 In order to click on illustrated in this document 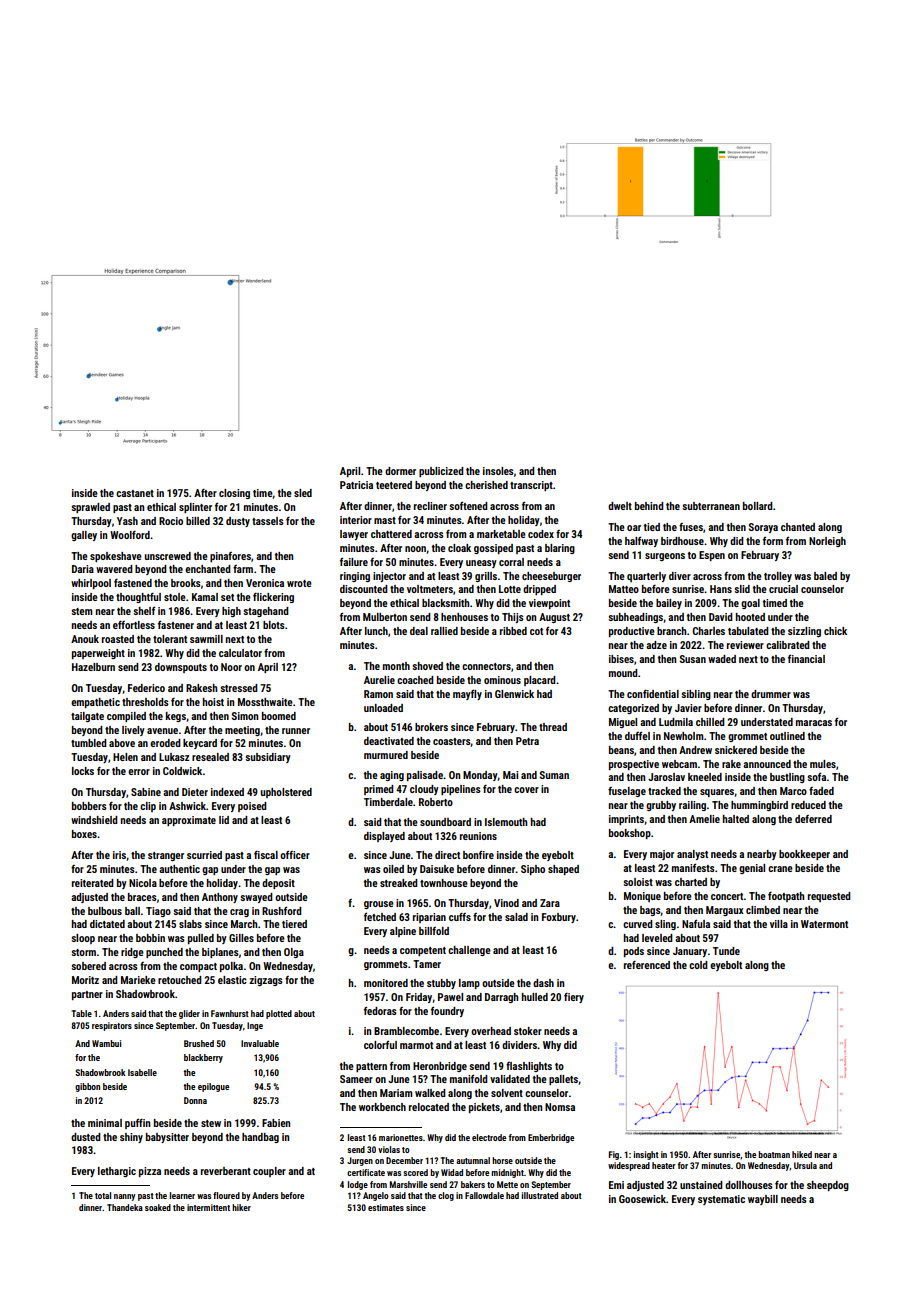, I will do `click(540, 1195)`.
